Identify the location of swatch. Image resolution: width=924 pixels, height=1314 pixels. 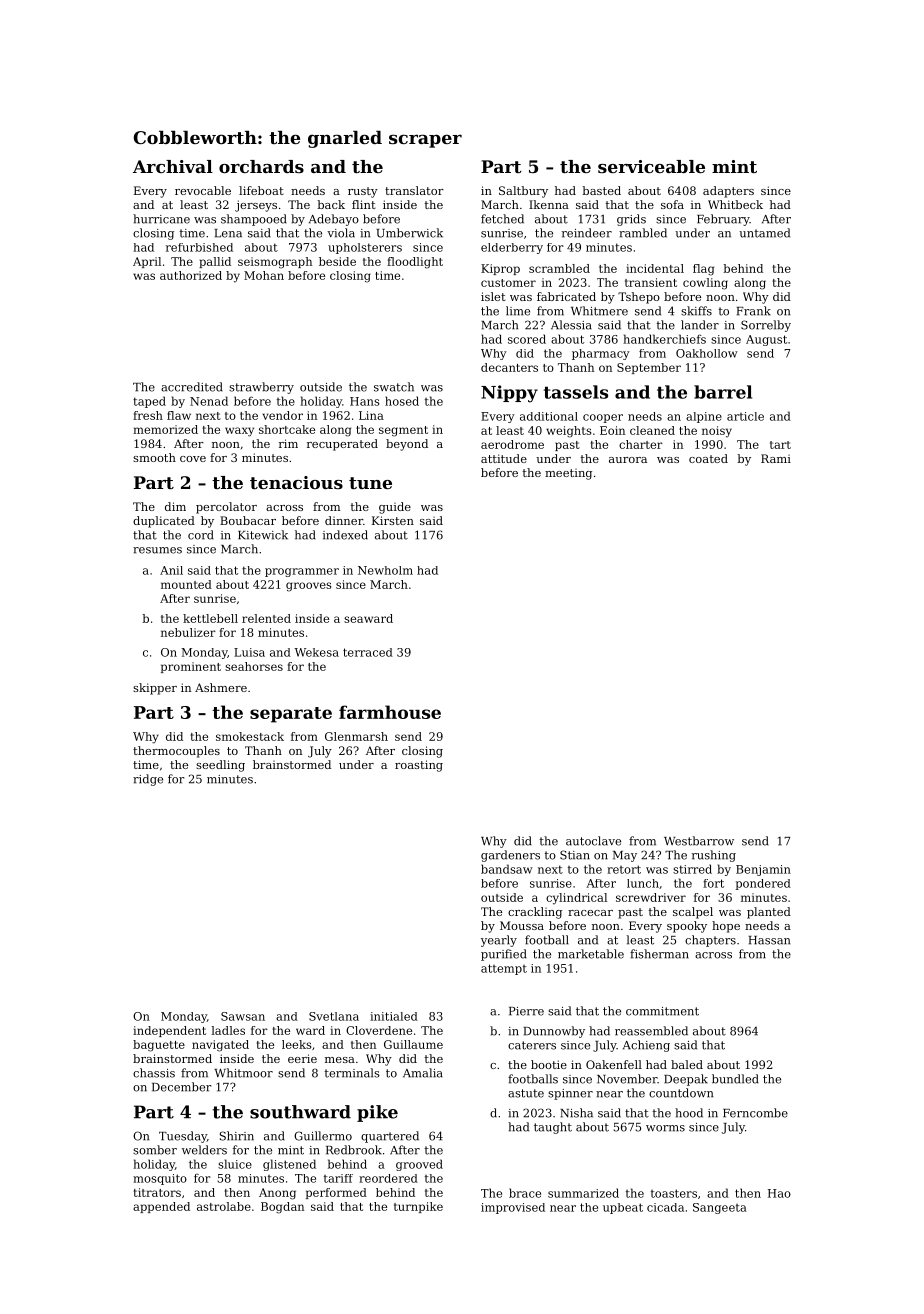
(394, 387).
